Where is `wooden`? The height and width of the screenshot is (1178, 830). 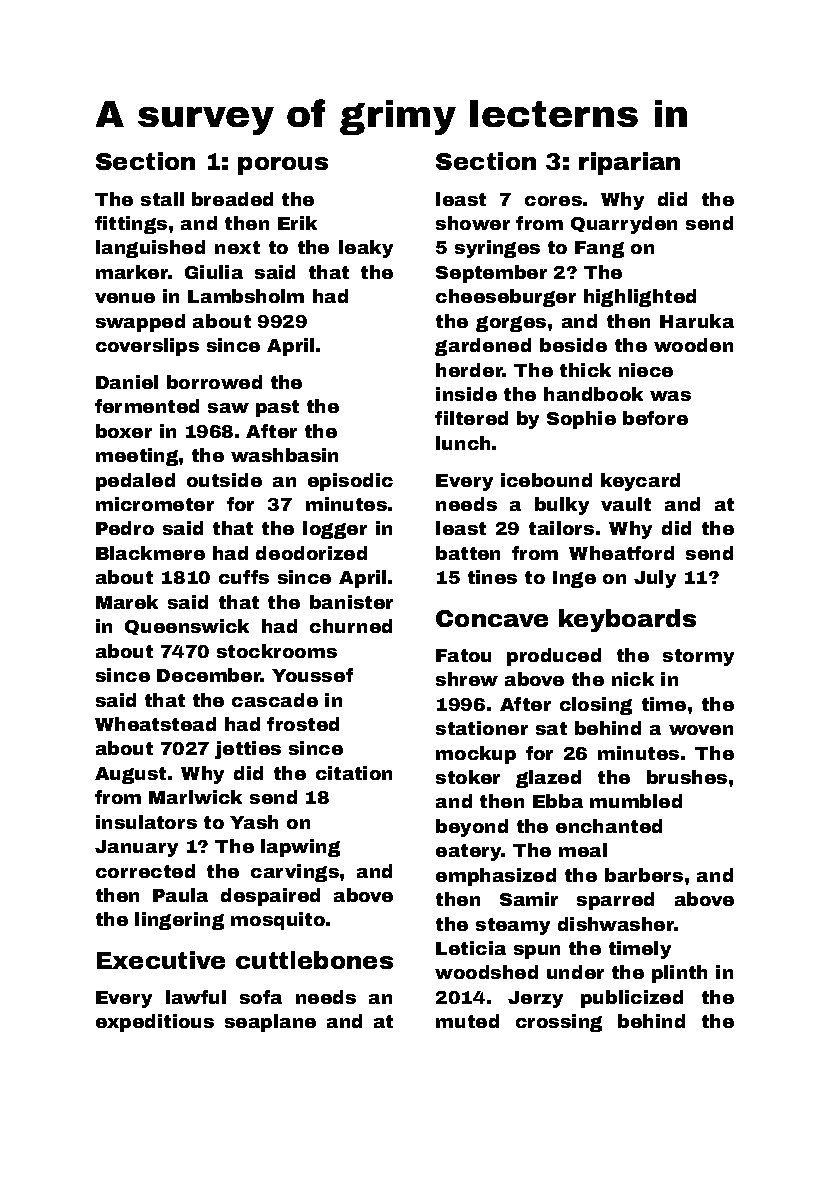
wooden is located at coordinates (693, 345).
